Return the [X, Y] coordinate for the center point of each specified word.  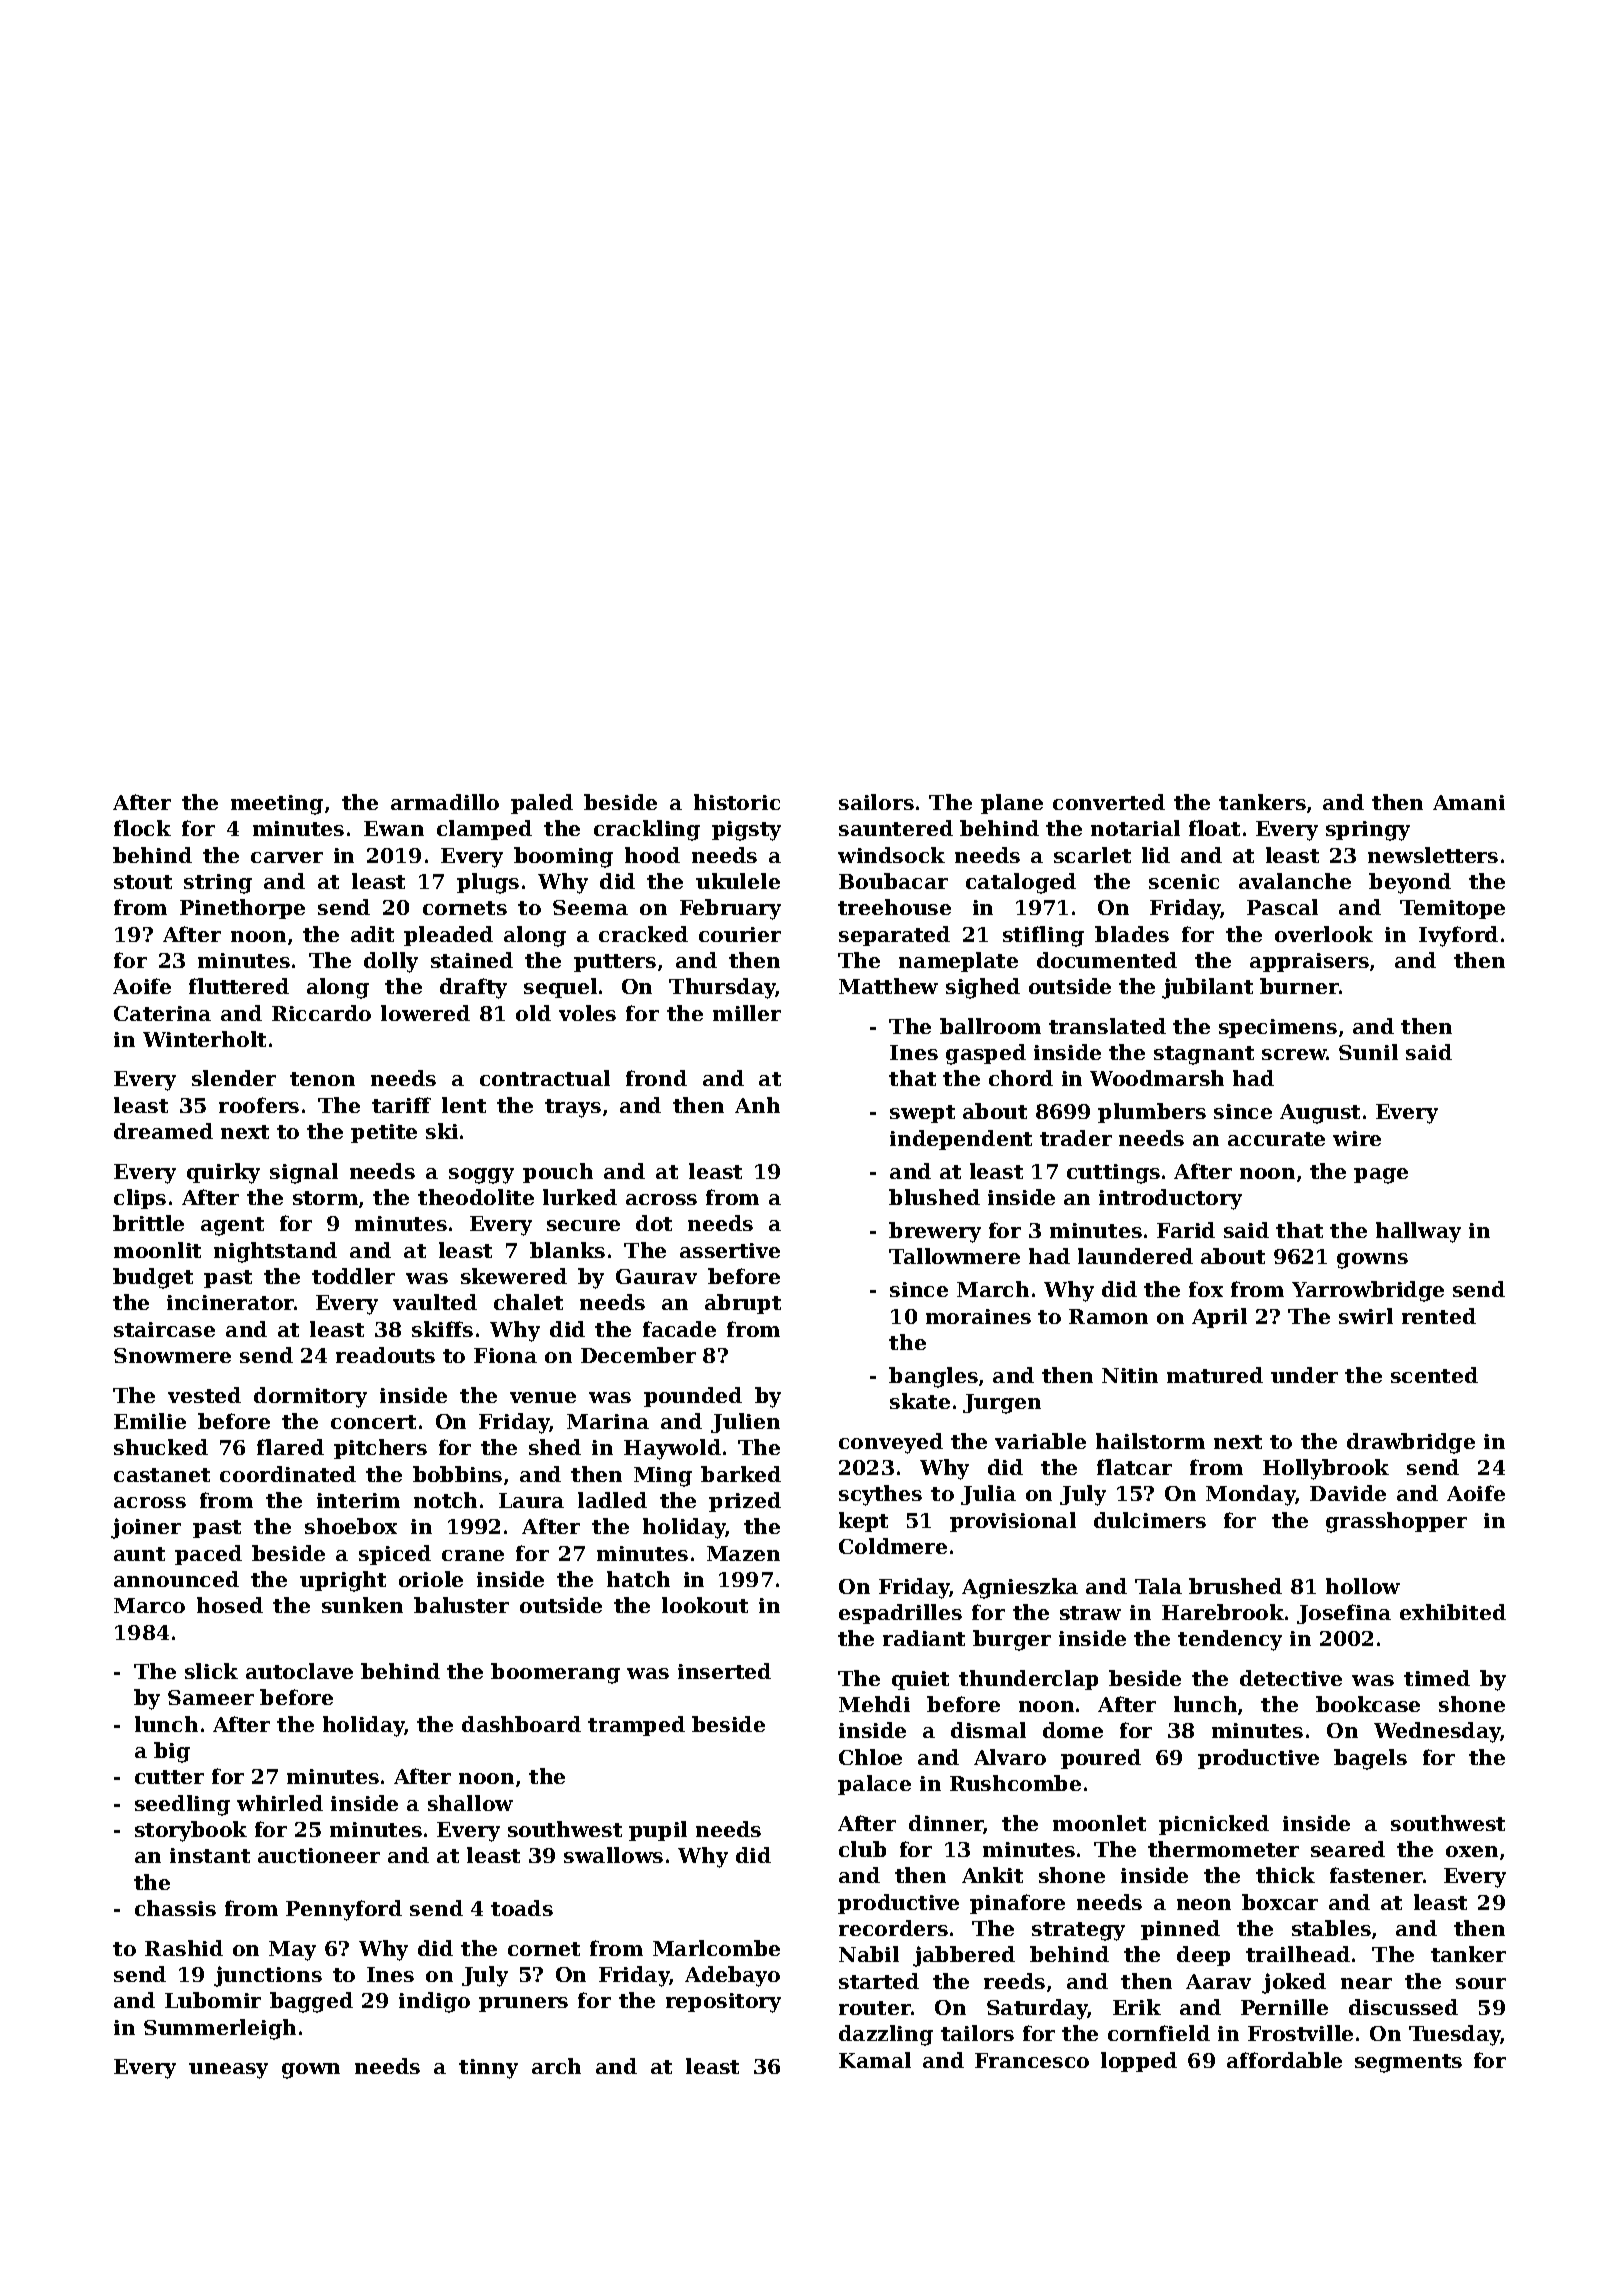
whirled [280, 1803]
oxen [1472, 1851]
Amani [1469, 802]
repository [723, 2003]
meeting [277, 805]
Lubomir [213, 2000]
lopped [1139, 2062]
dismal [988, 1730]
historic [737, 802]
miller [747, 1013]
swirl [1366, 1316]
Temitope [1452, 909]
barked [741, 1474]
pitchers [380, 1449]
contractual [545, 1078]
